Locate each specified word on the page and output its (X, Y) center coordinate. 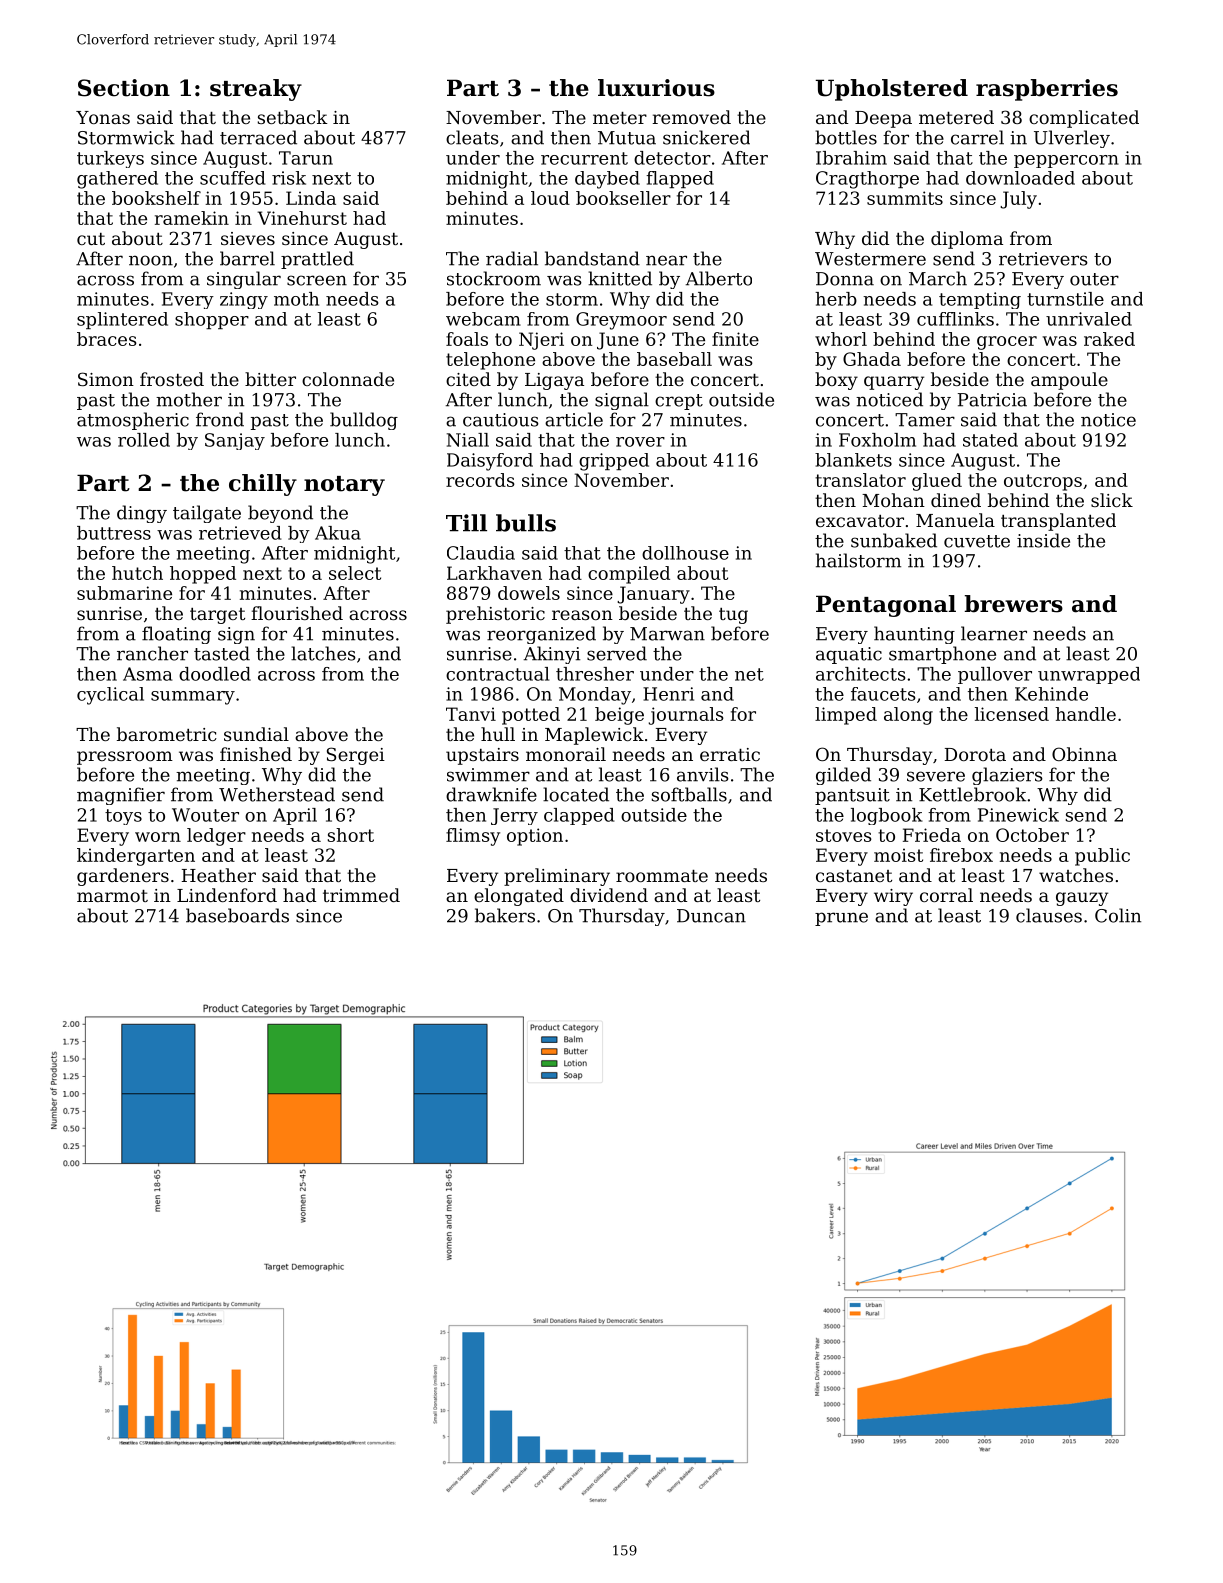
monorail (566, 754)
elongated (519, 897)
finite (735, 339)
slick (1112, 500)
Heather (219, 875)
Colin (1118, 915)
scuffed (232, 178)
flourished (297, 613)
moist (898, 855)
